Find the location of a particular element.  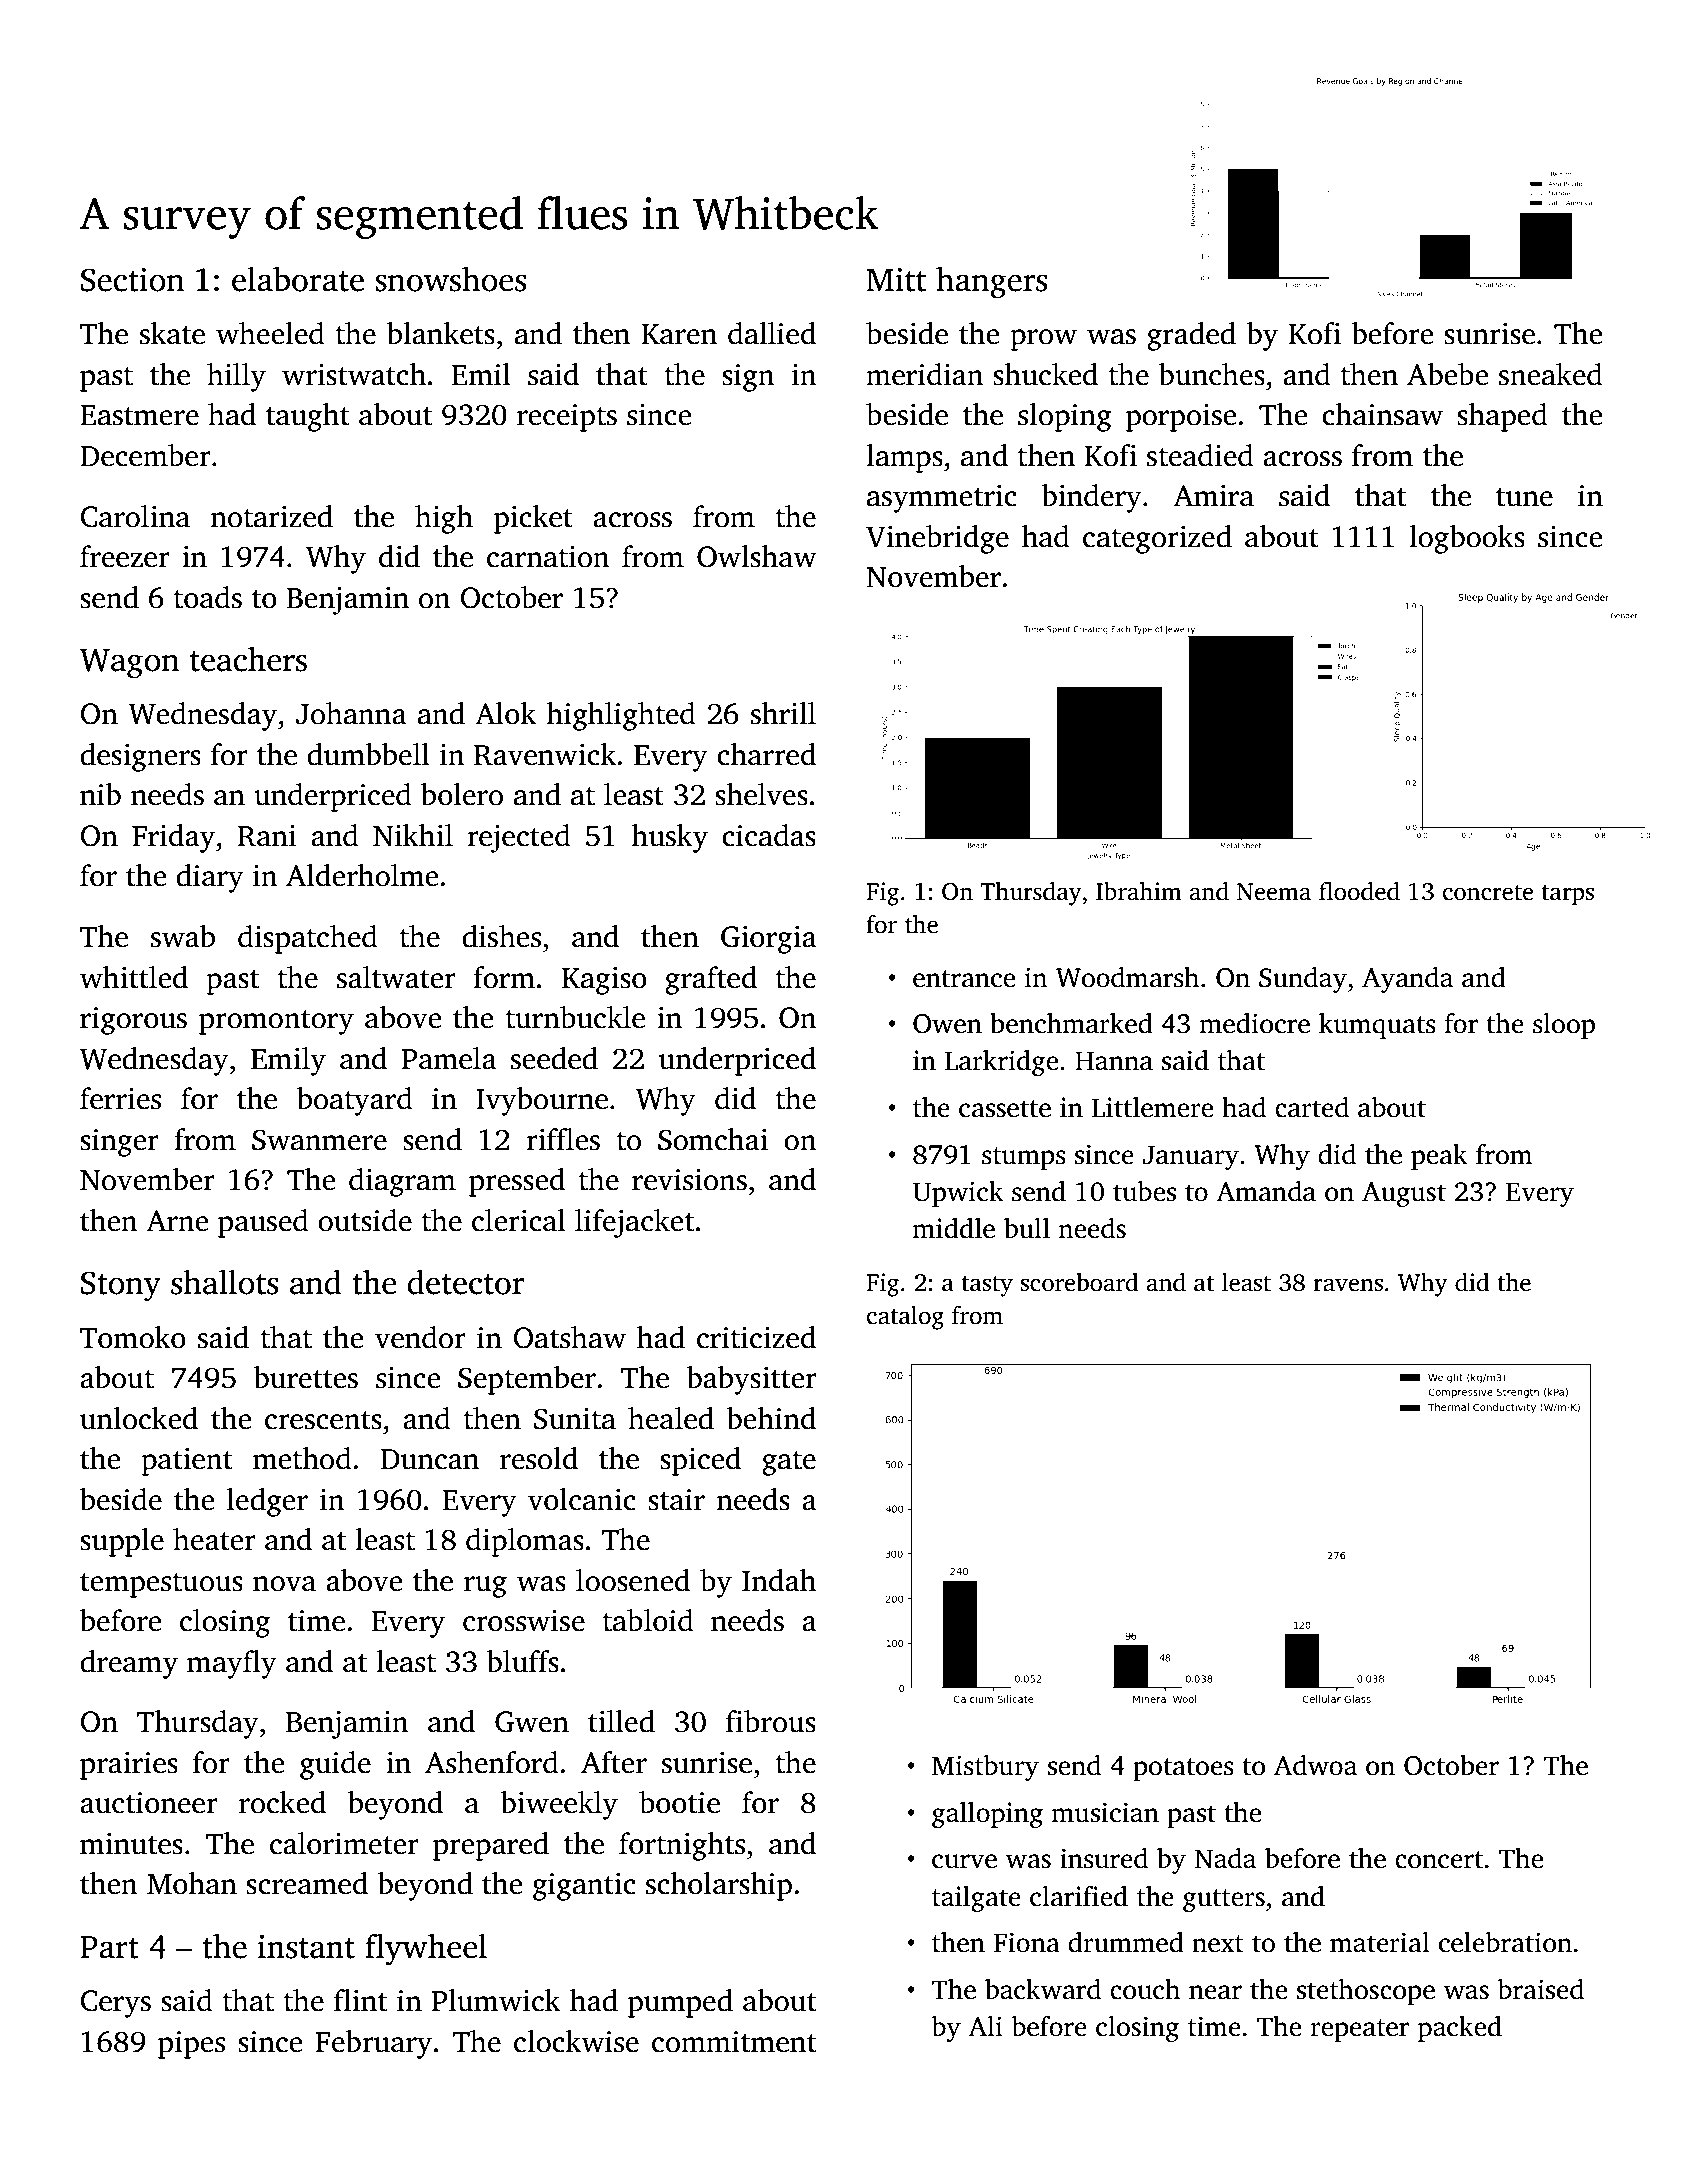

pumped is located at coordinates (680, 2003).
